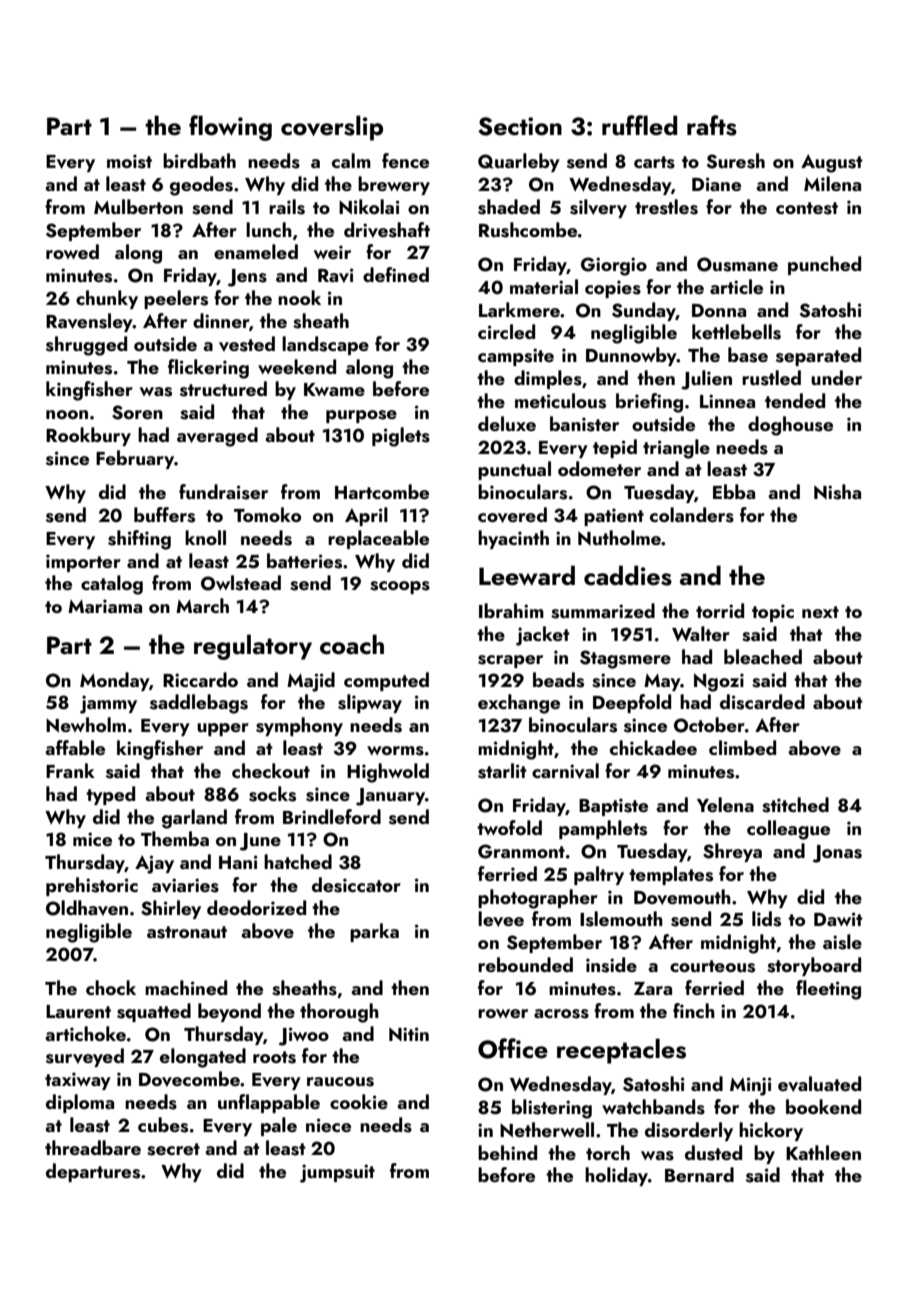  What do you see at coordinates (712, 125) in the document?
I see `rafts` at bounding box center [712, 125].
